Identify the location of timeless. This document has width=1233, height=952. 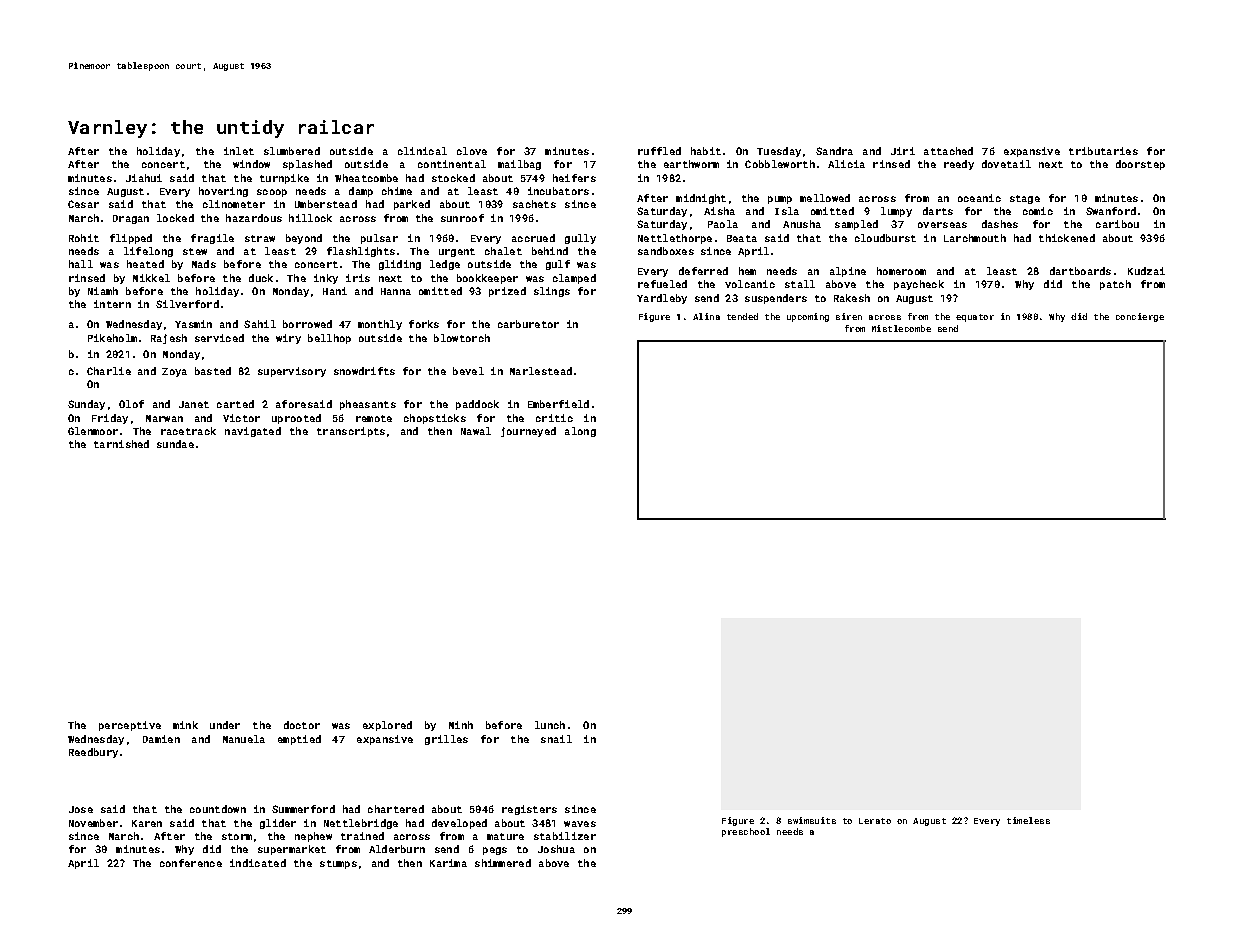
(1028, 820).
